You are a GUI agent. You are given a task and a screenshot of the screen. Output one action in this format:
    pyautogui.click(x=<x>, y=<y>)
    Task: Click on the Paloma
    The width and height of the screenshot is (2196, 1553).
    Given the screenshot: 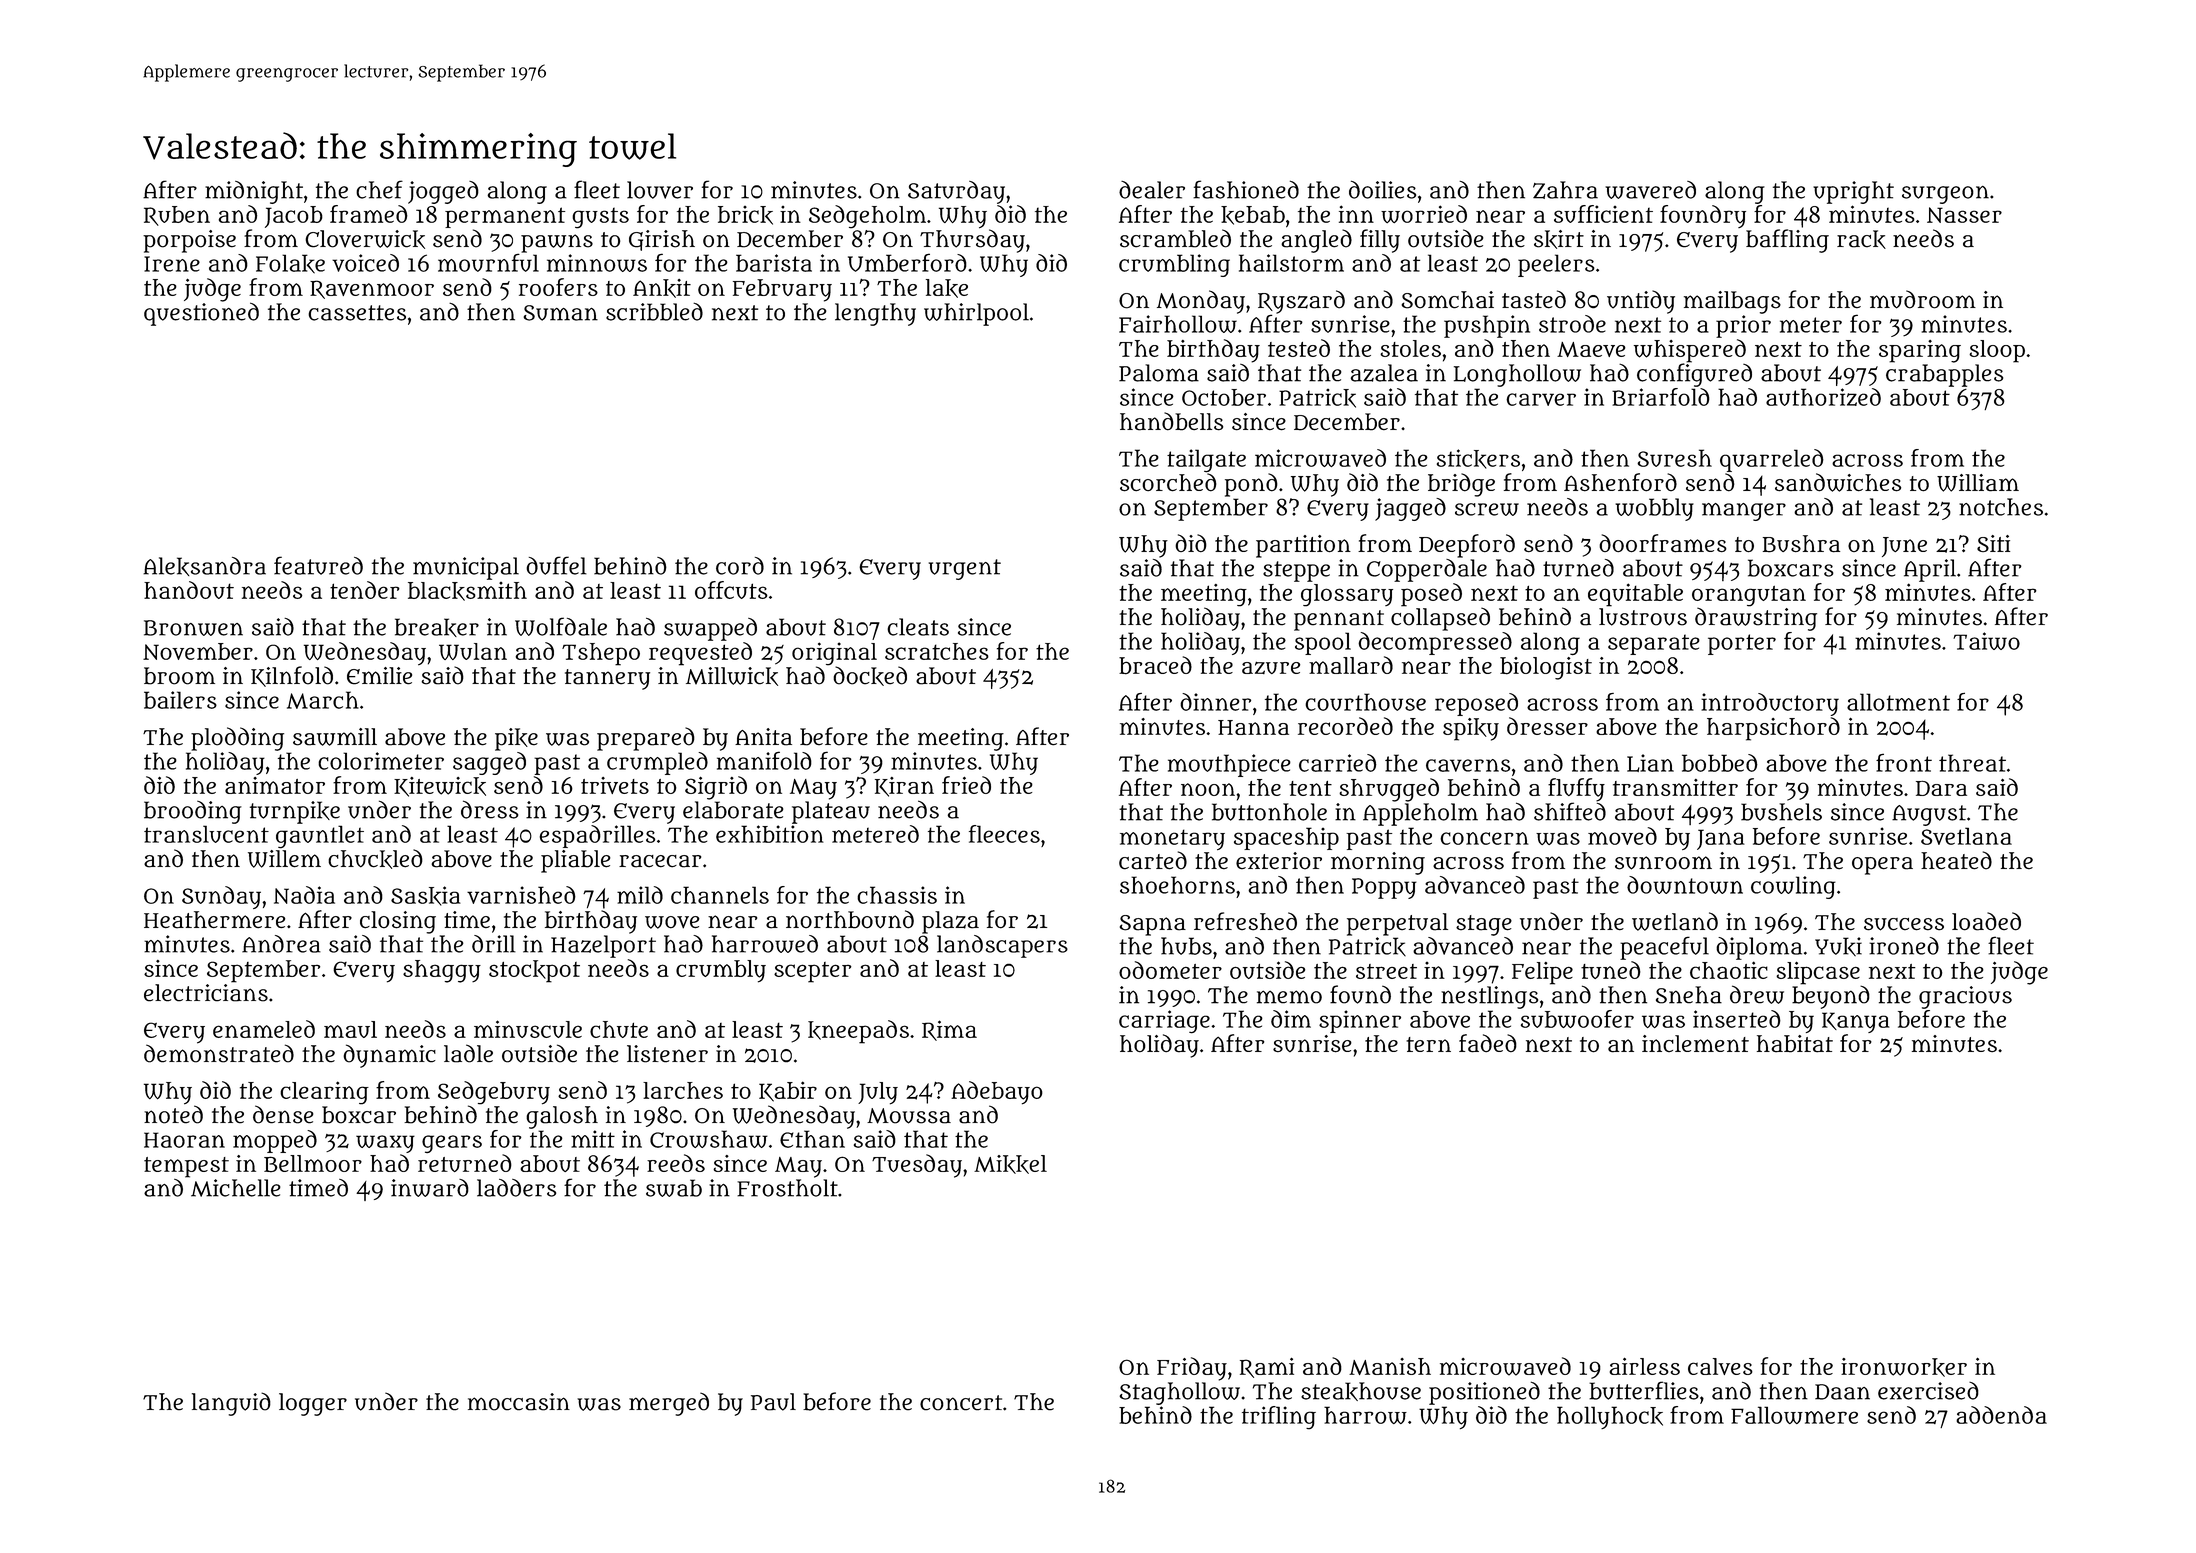 What is the action you would take?
    pyautogui.click(x=1159, y=373)
